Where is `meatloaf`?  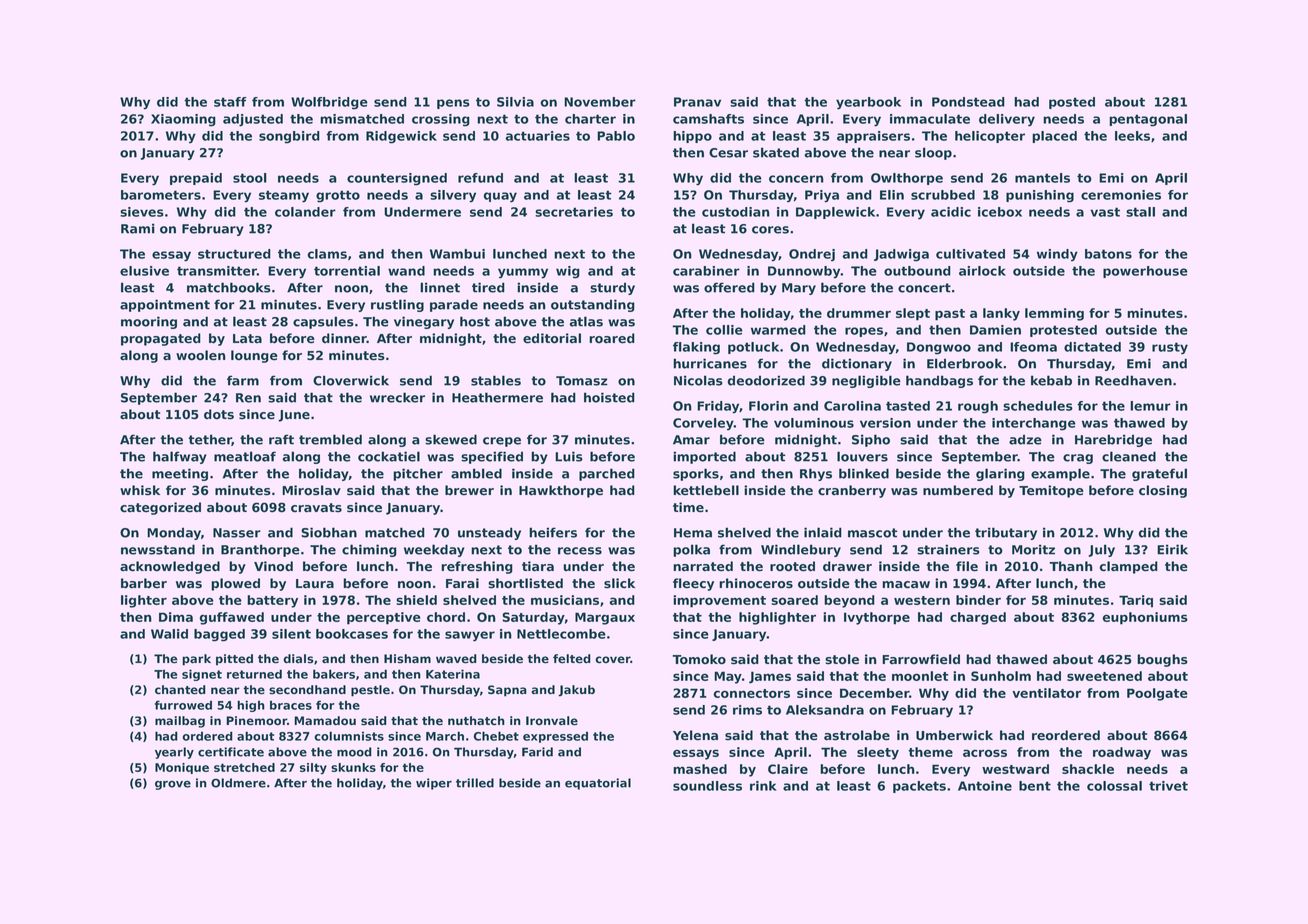 meatloaf is located at coordinates (245, 456).
